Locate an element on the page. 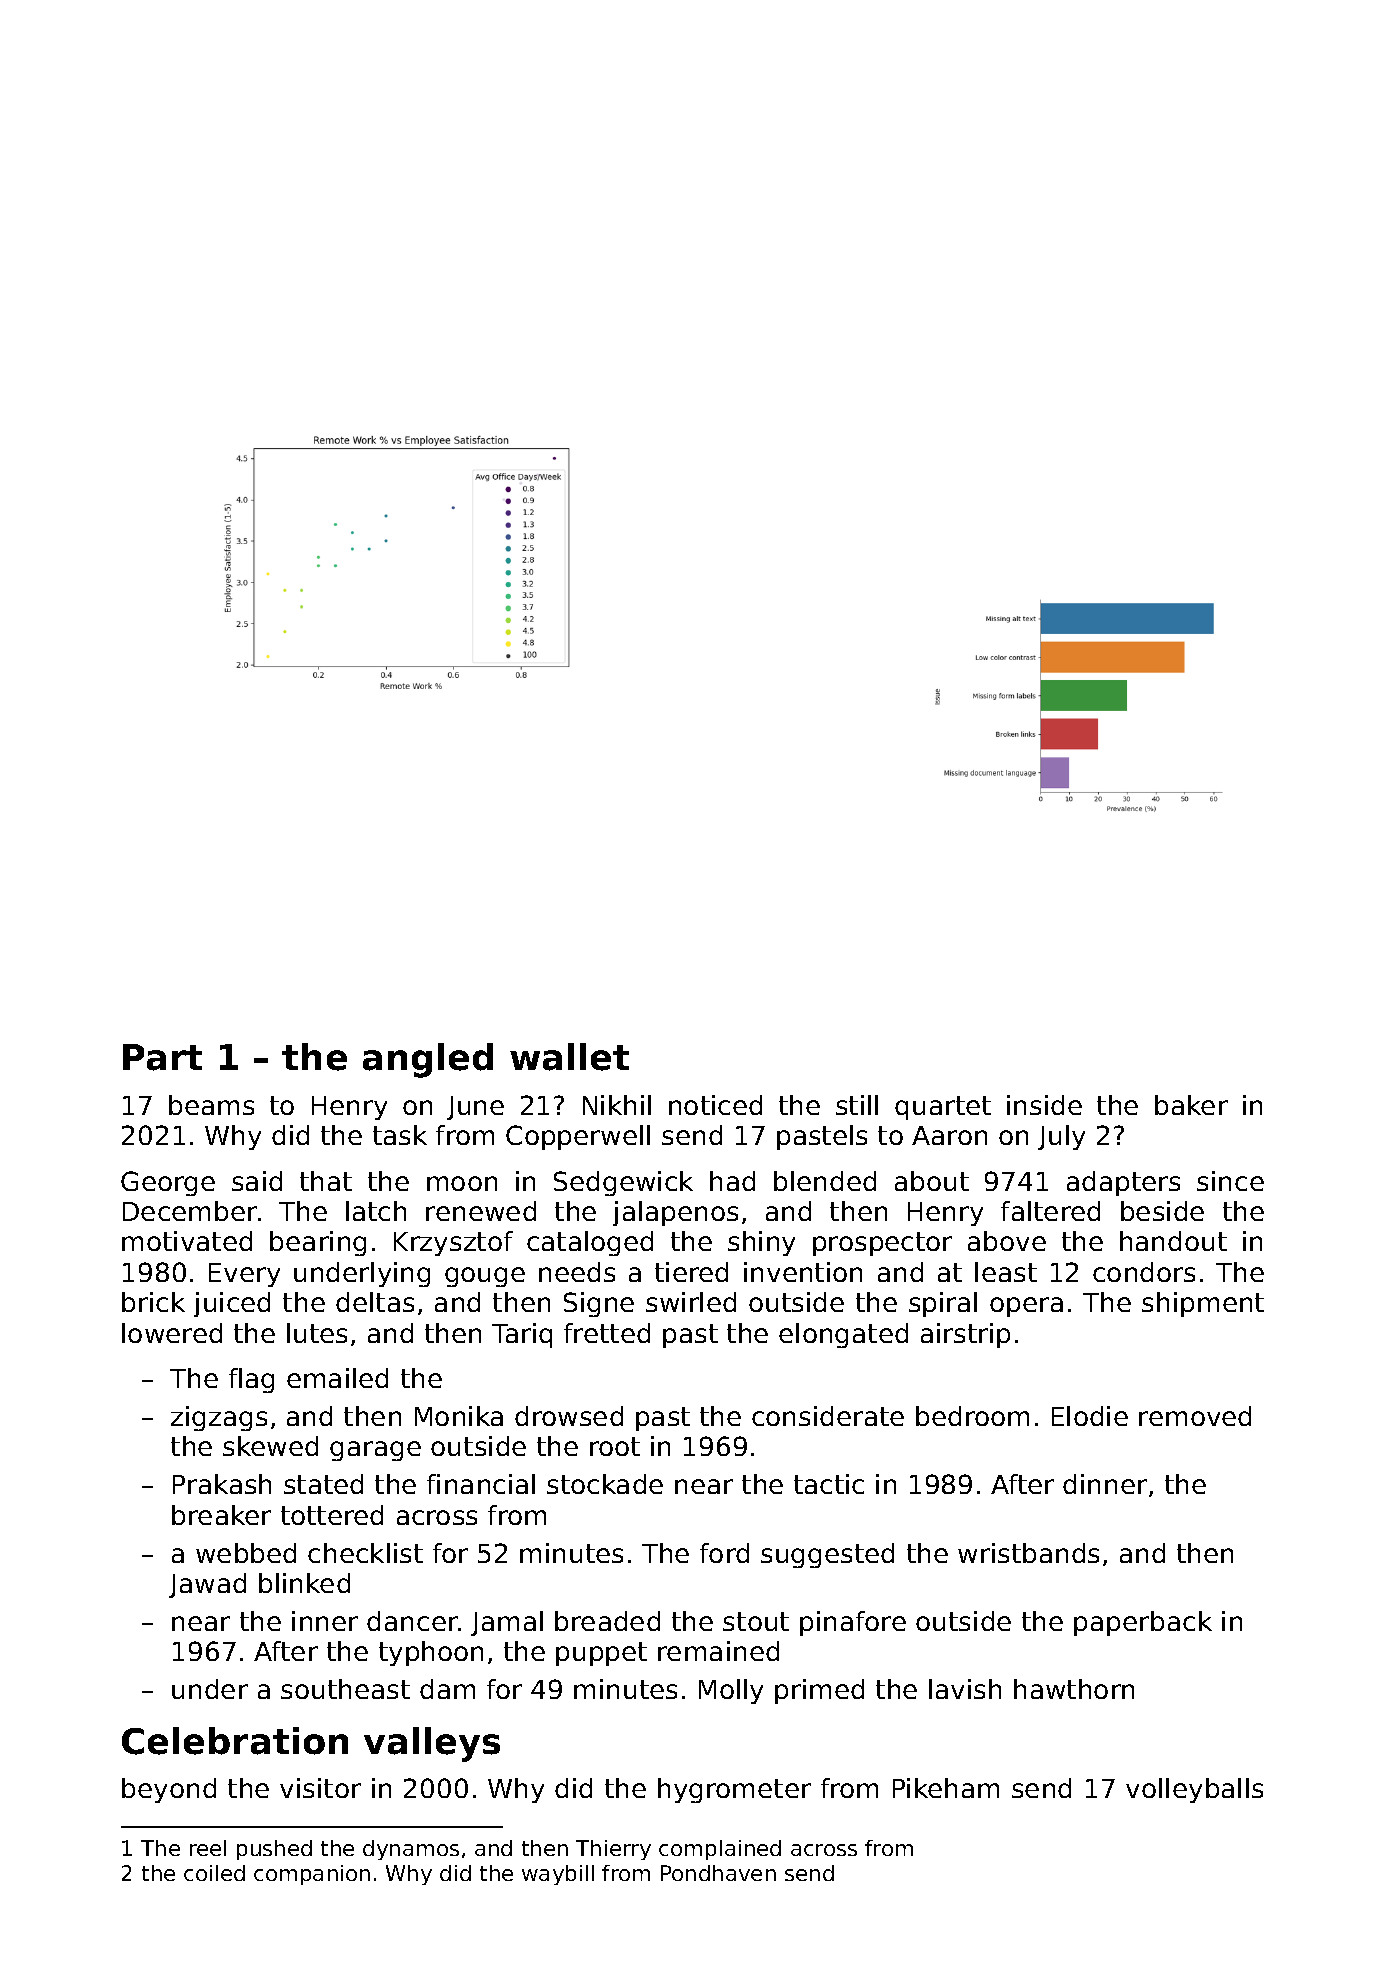  zigzags is located at coordinates (219, 1418).
